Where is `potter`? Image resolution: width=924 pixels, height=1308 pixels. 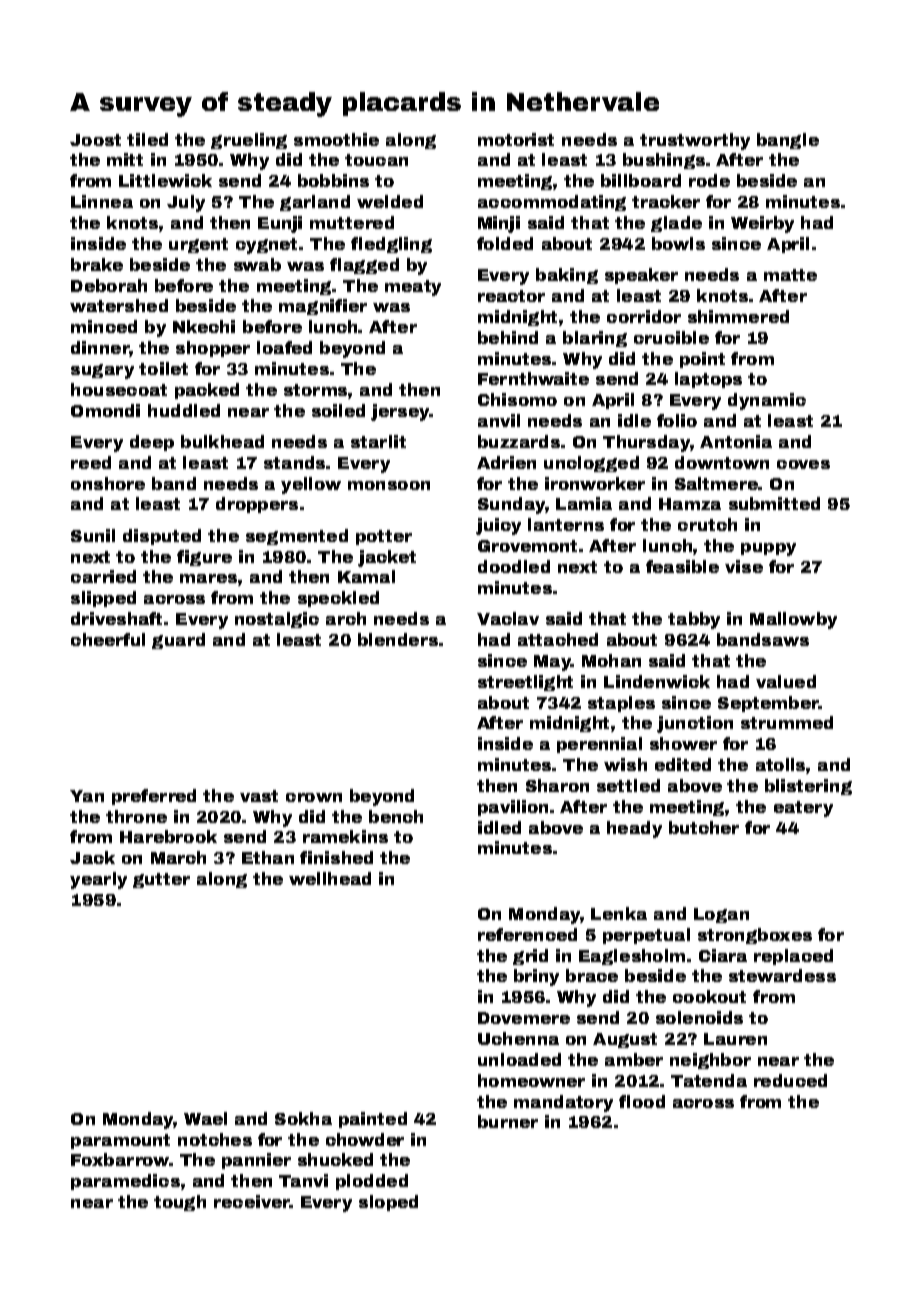
potter is located at coordinates (384, 537).
